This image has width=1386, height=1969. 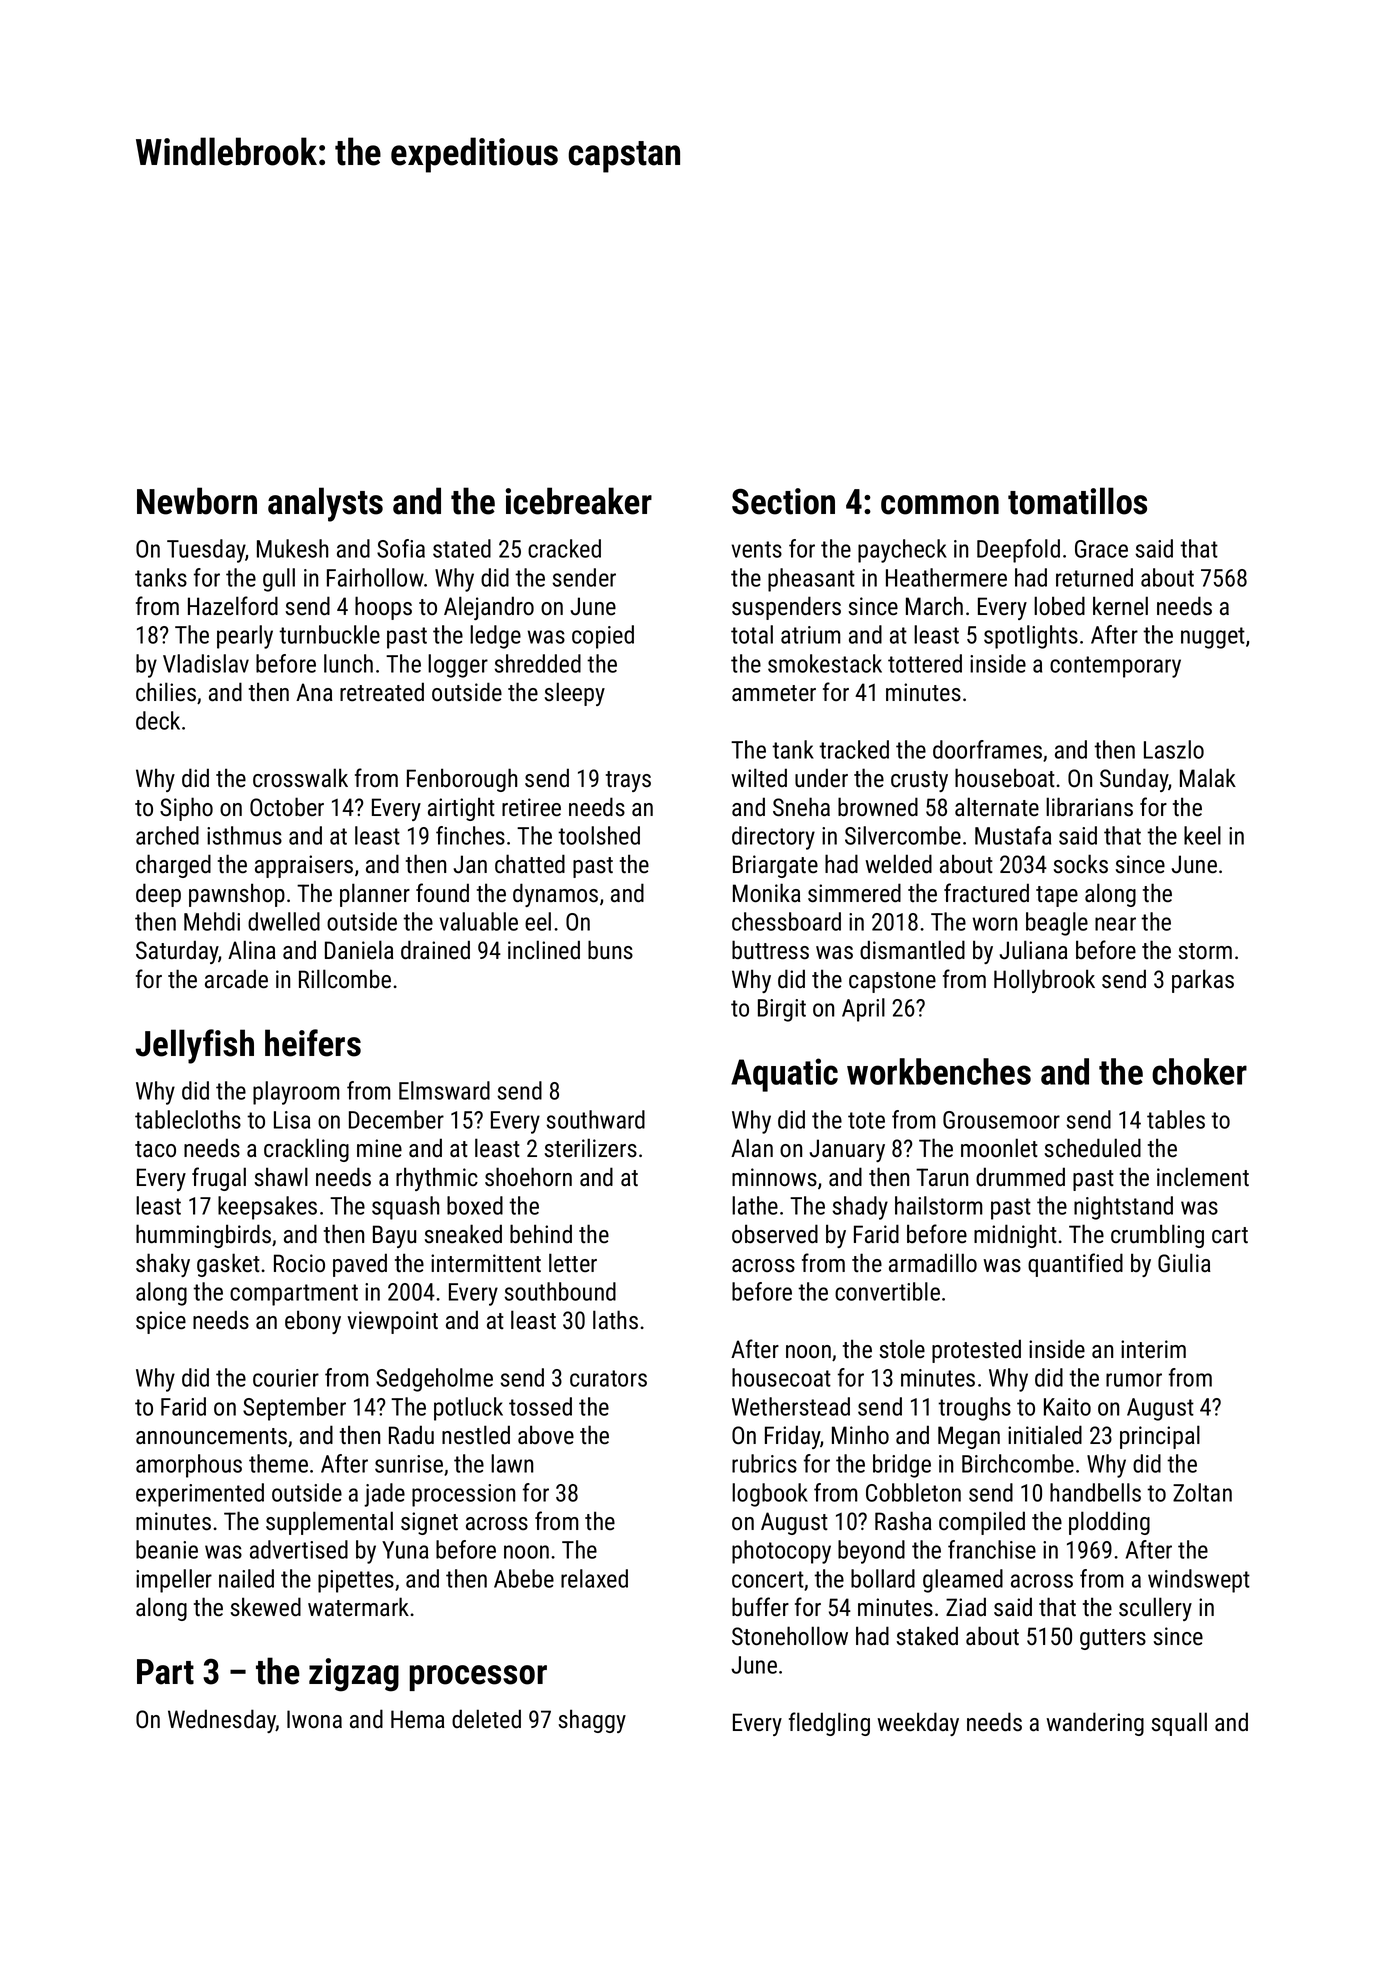 I want to click on Section, so click(x=783, y=501).
